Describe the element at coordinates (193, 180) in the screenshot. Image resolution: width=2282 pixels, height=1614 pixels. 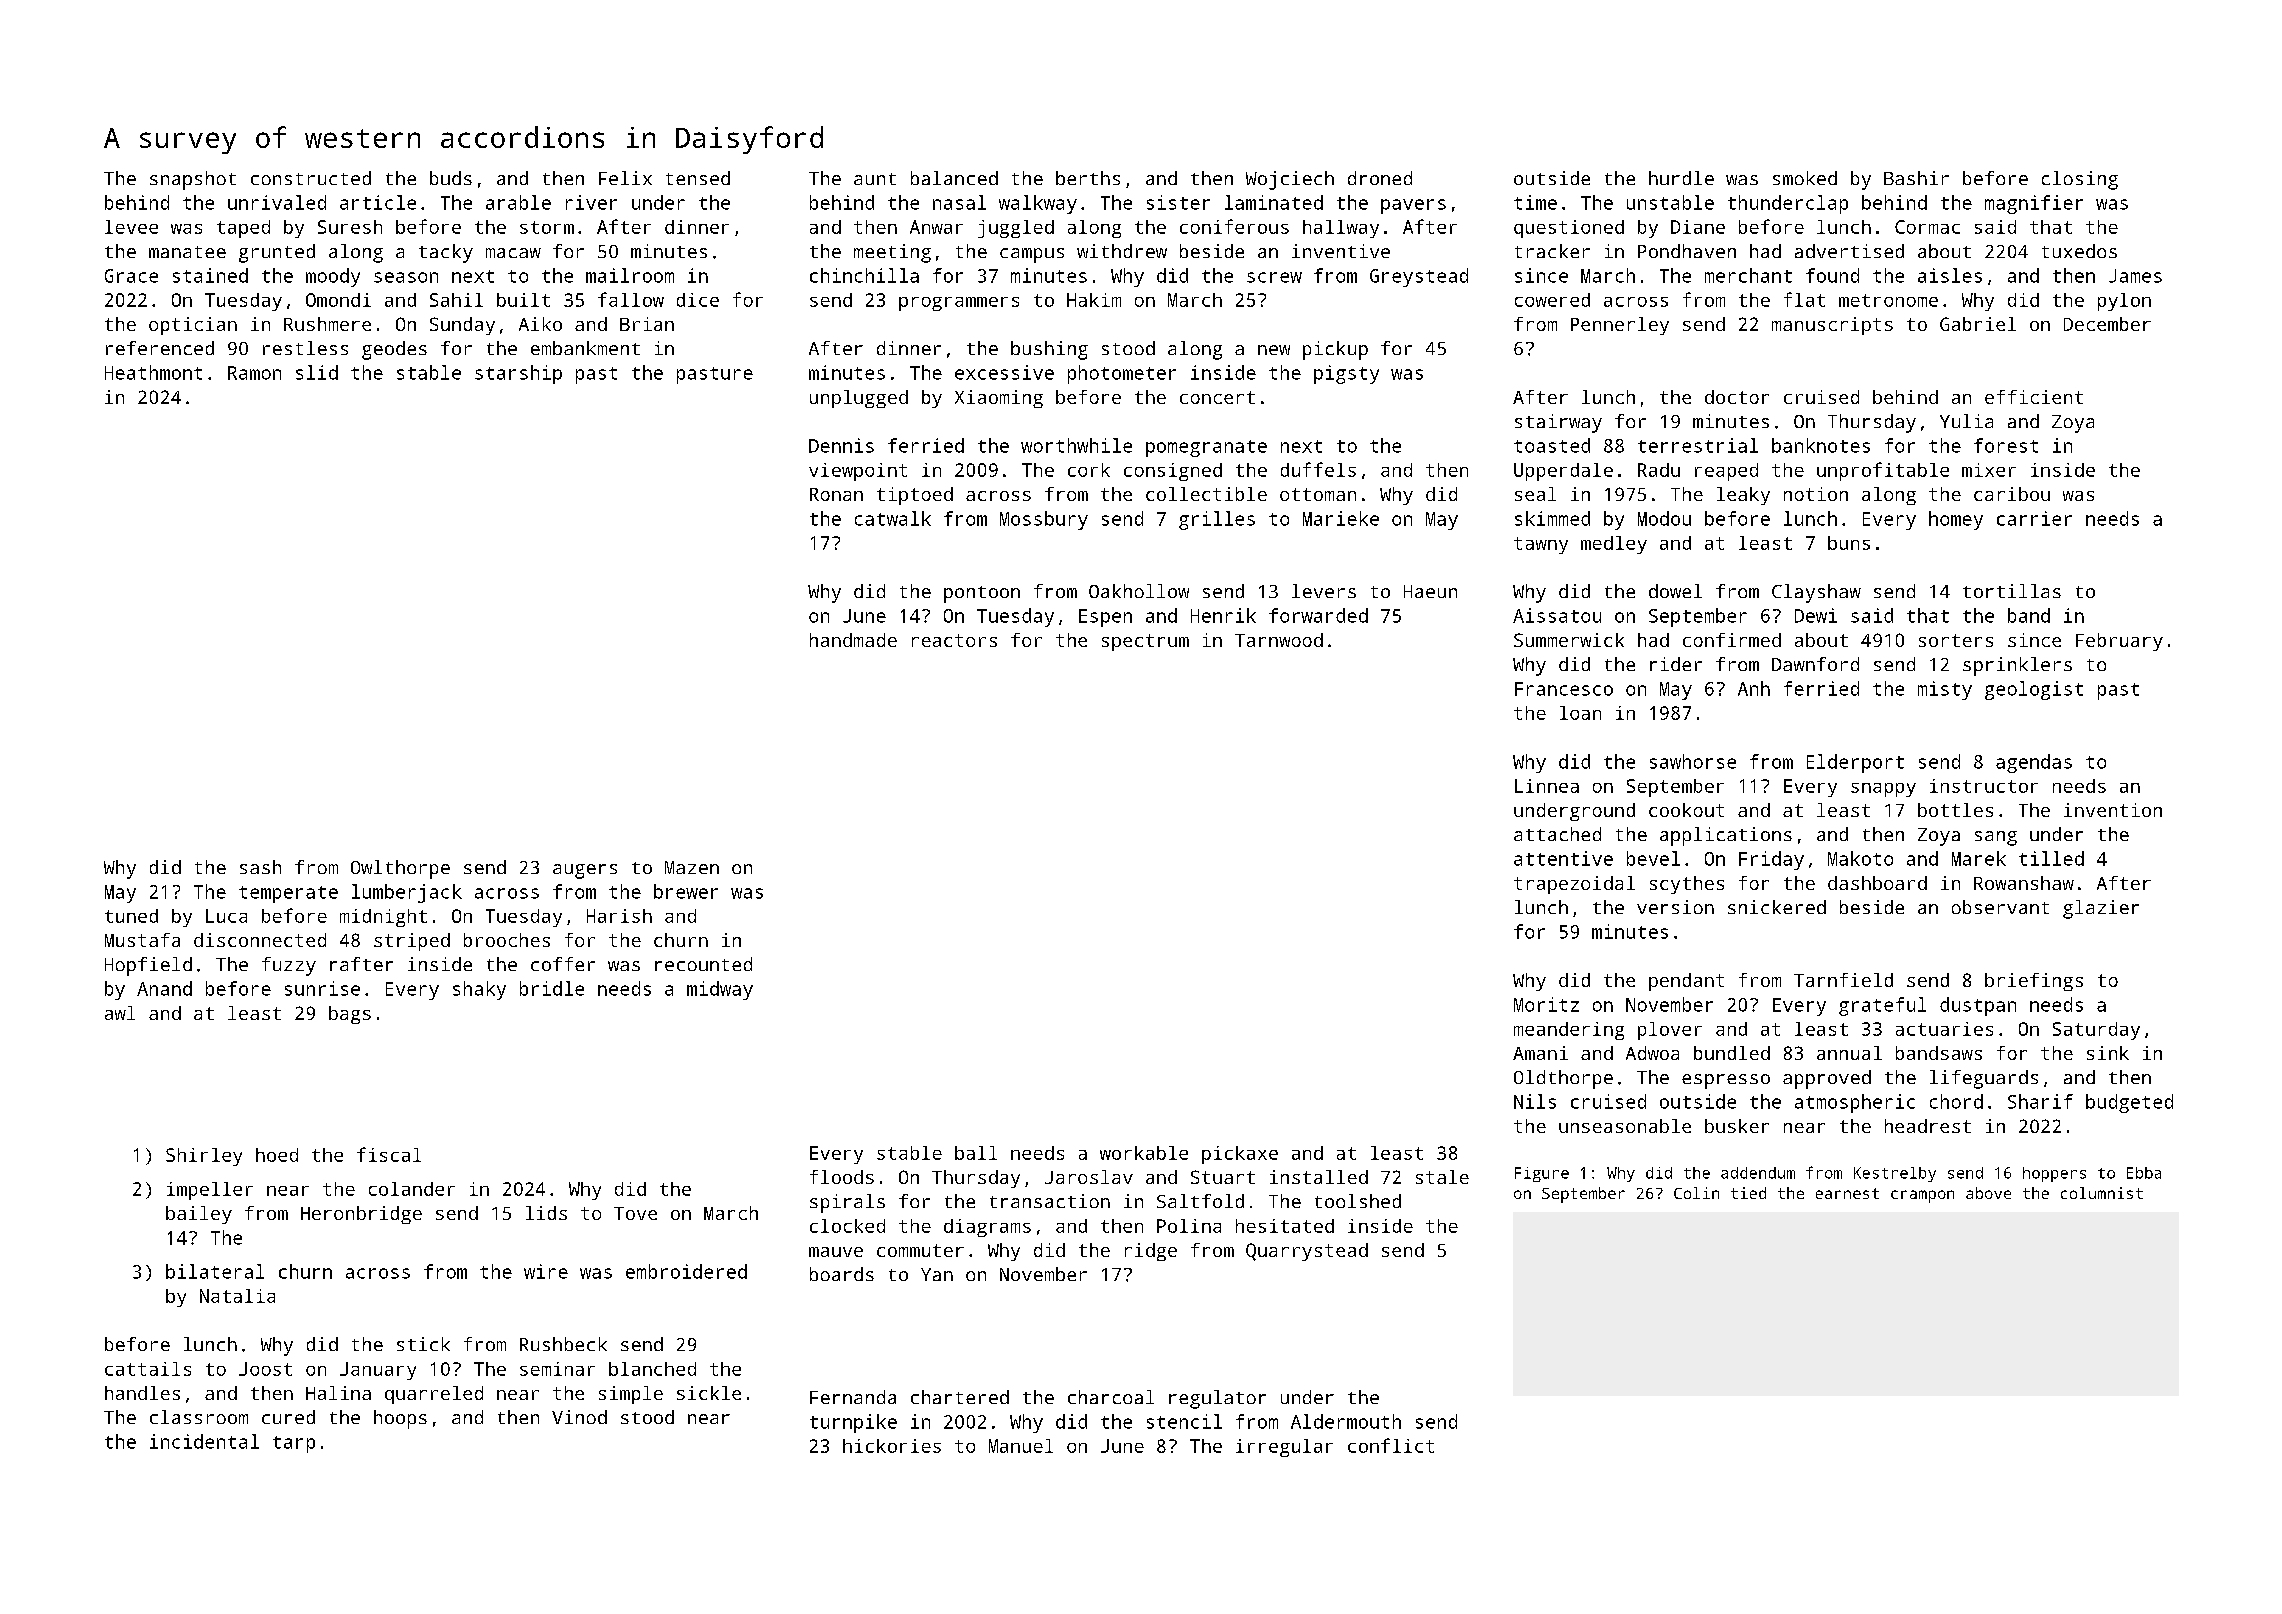
I see `snapshot` at that location.
